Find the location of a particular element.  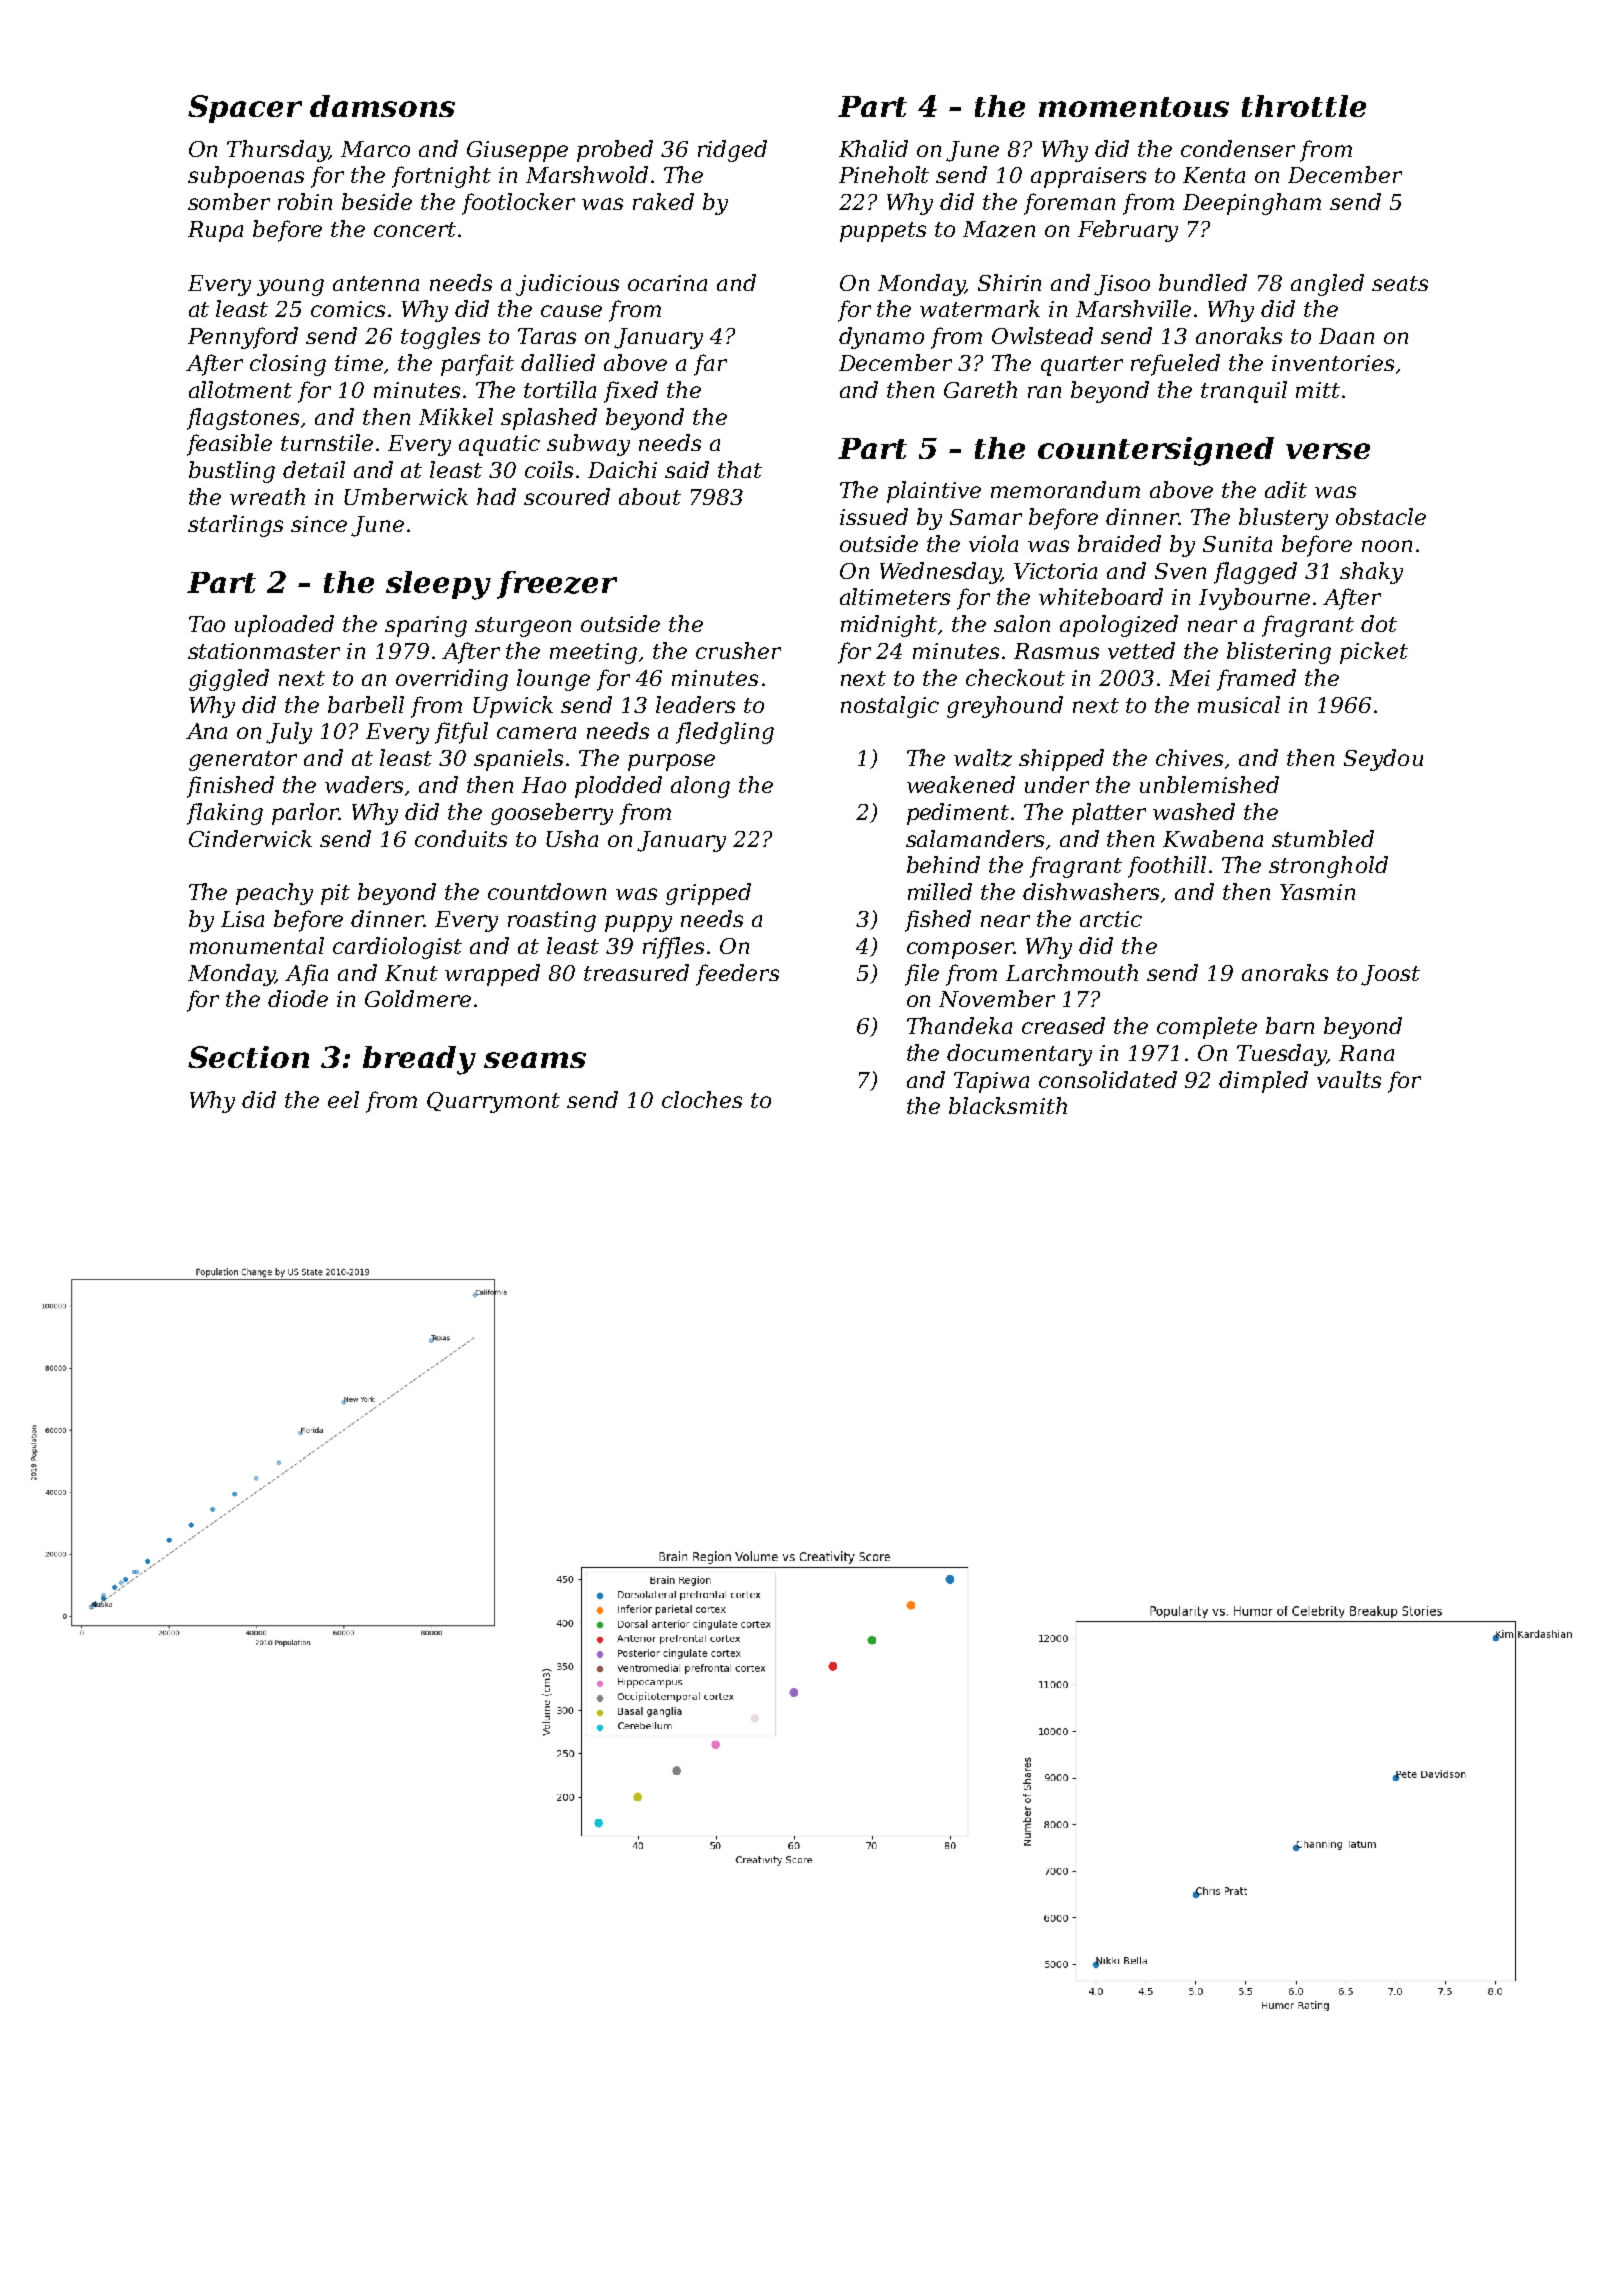

Rupa is located at coordinates (215, 231).
